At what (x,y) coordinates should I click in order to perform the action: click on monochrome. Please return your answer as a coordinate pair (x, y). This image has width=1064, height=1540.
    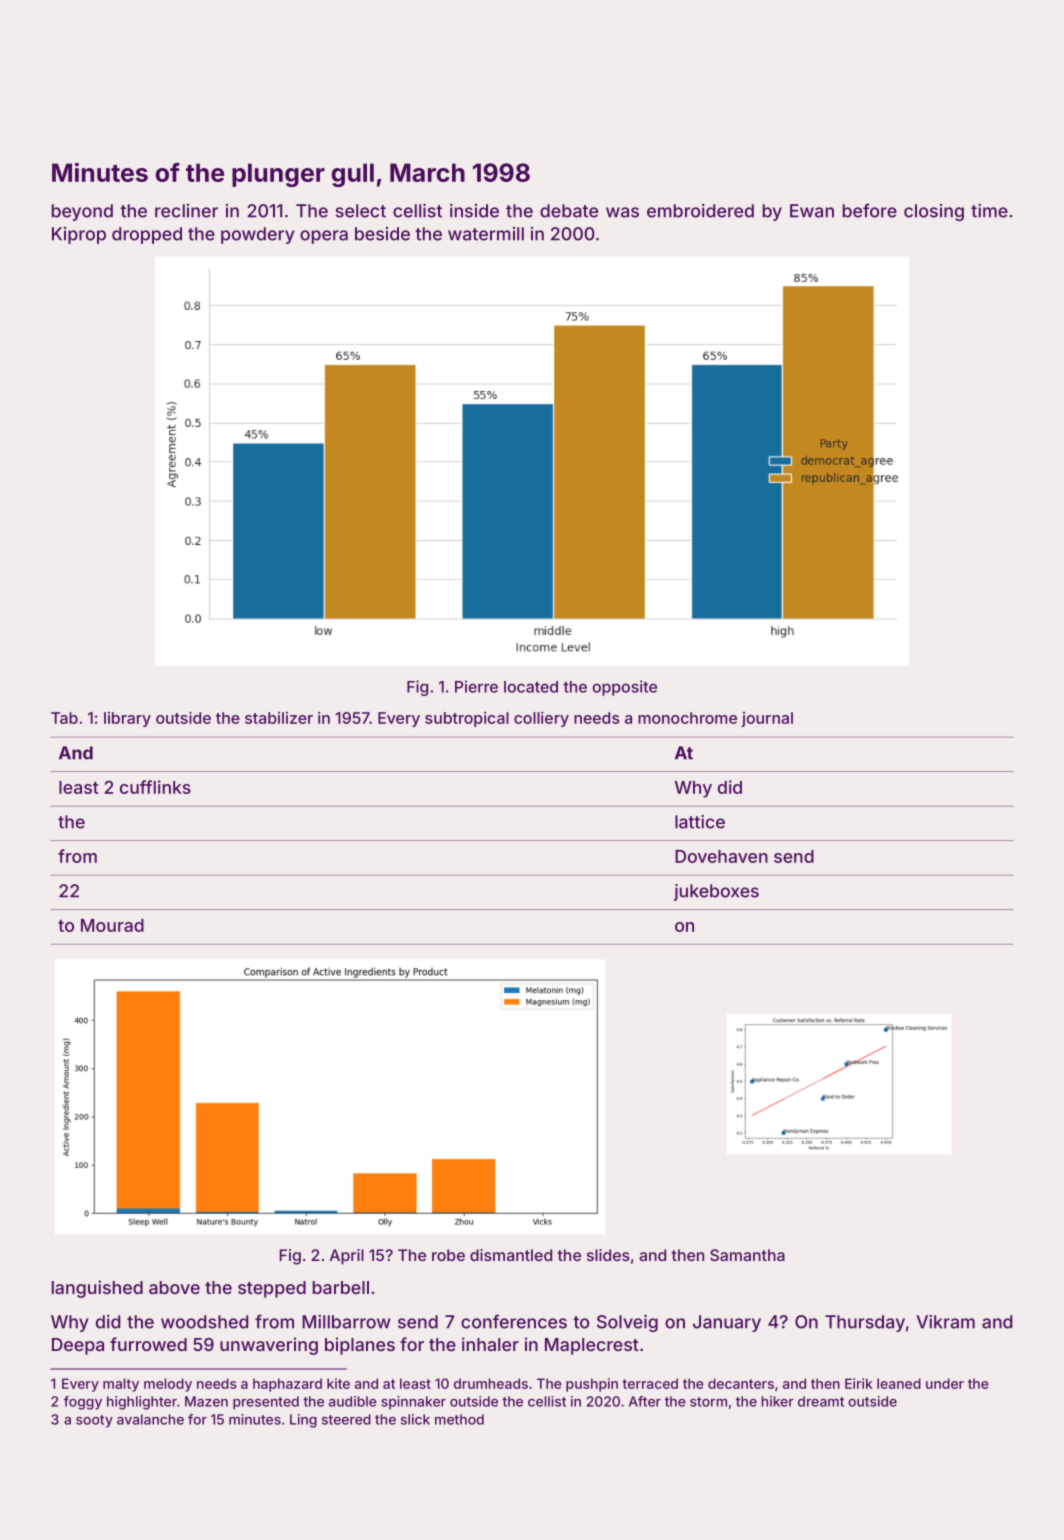
    Looking at the image, I should click on (687, 718).
